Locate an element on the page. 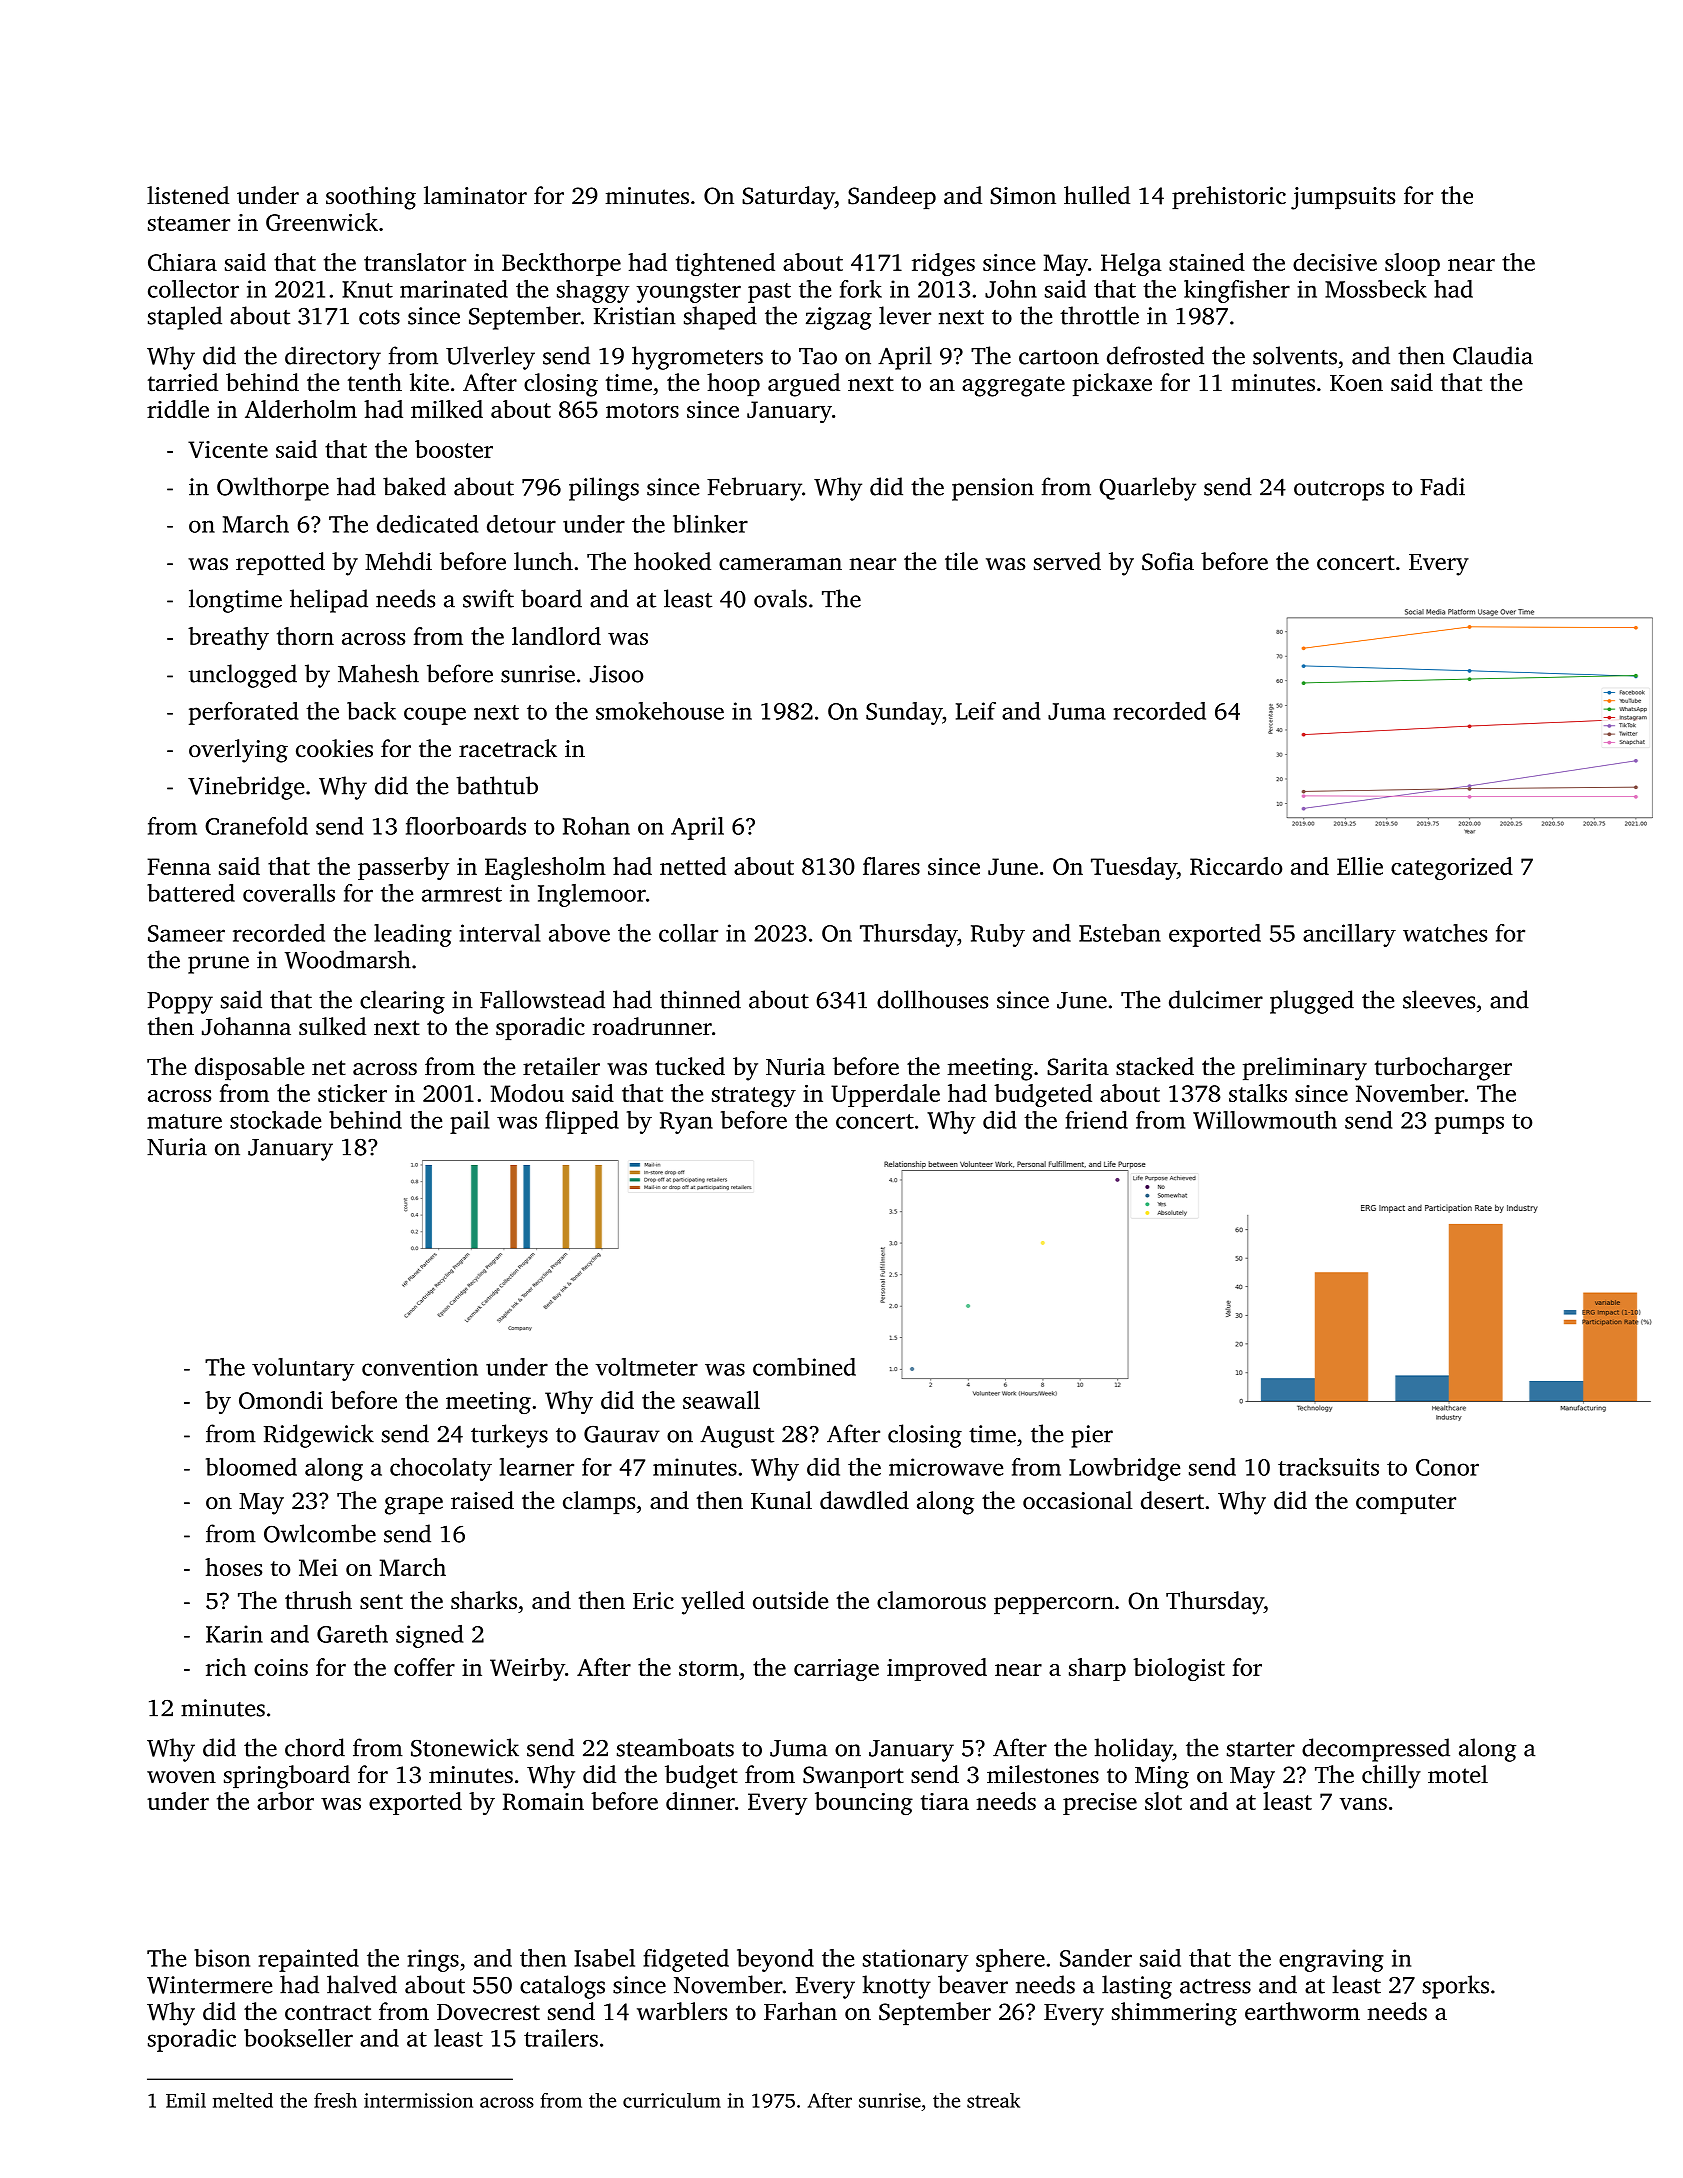 The image size is (1683, 2178). cameraman is located at coordinates (780, 564).
